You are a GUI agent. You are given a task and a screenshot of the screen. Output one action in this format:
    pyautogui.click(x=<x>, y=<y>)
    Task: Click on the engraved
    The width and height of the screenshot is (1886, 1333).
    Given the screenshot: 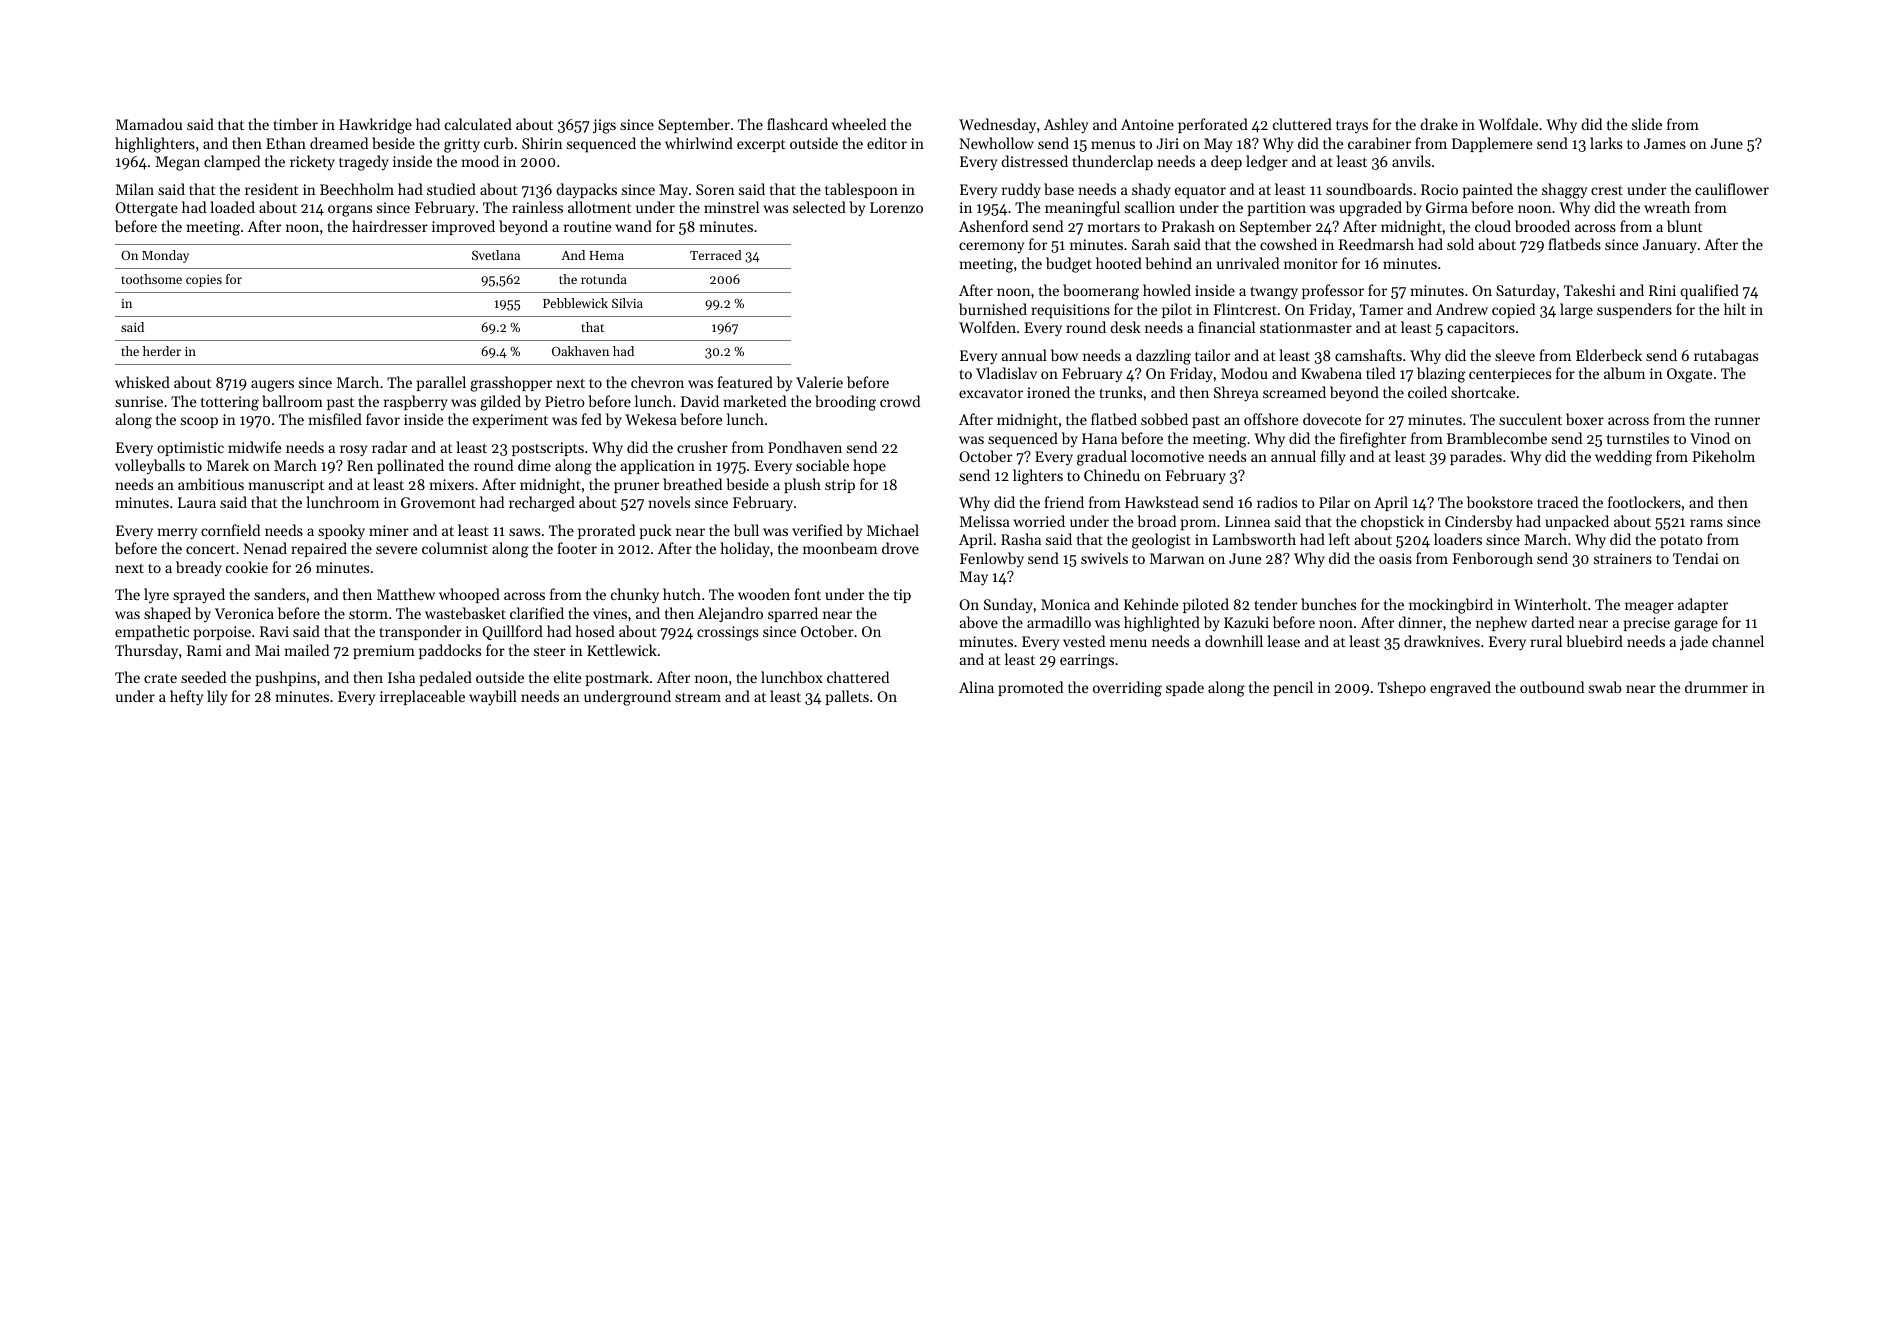 What is the action you would take?
    pyautogui.click(x=1460, y=689)
